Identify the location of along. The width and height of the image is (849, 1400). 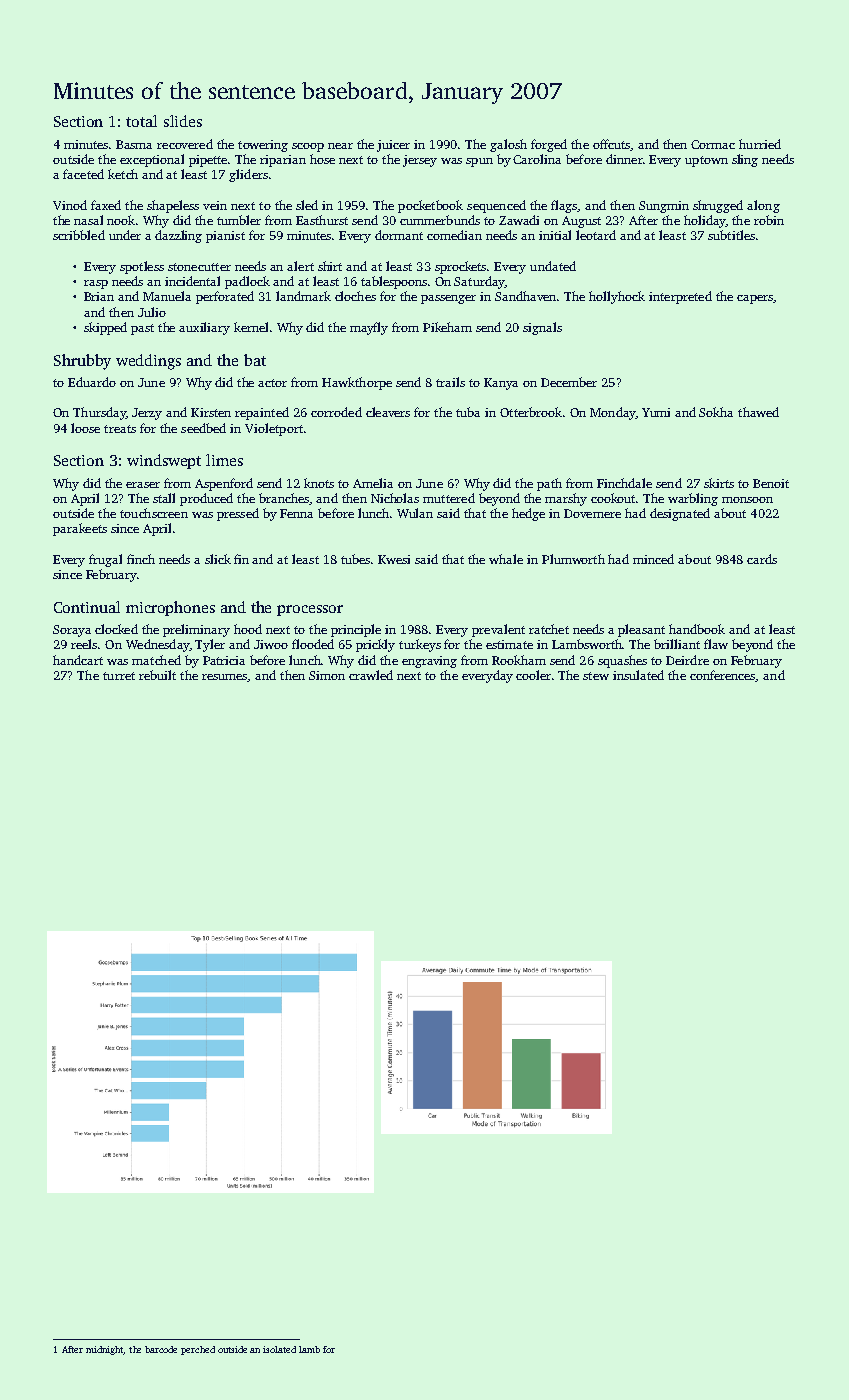
(763, 206).
